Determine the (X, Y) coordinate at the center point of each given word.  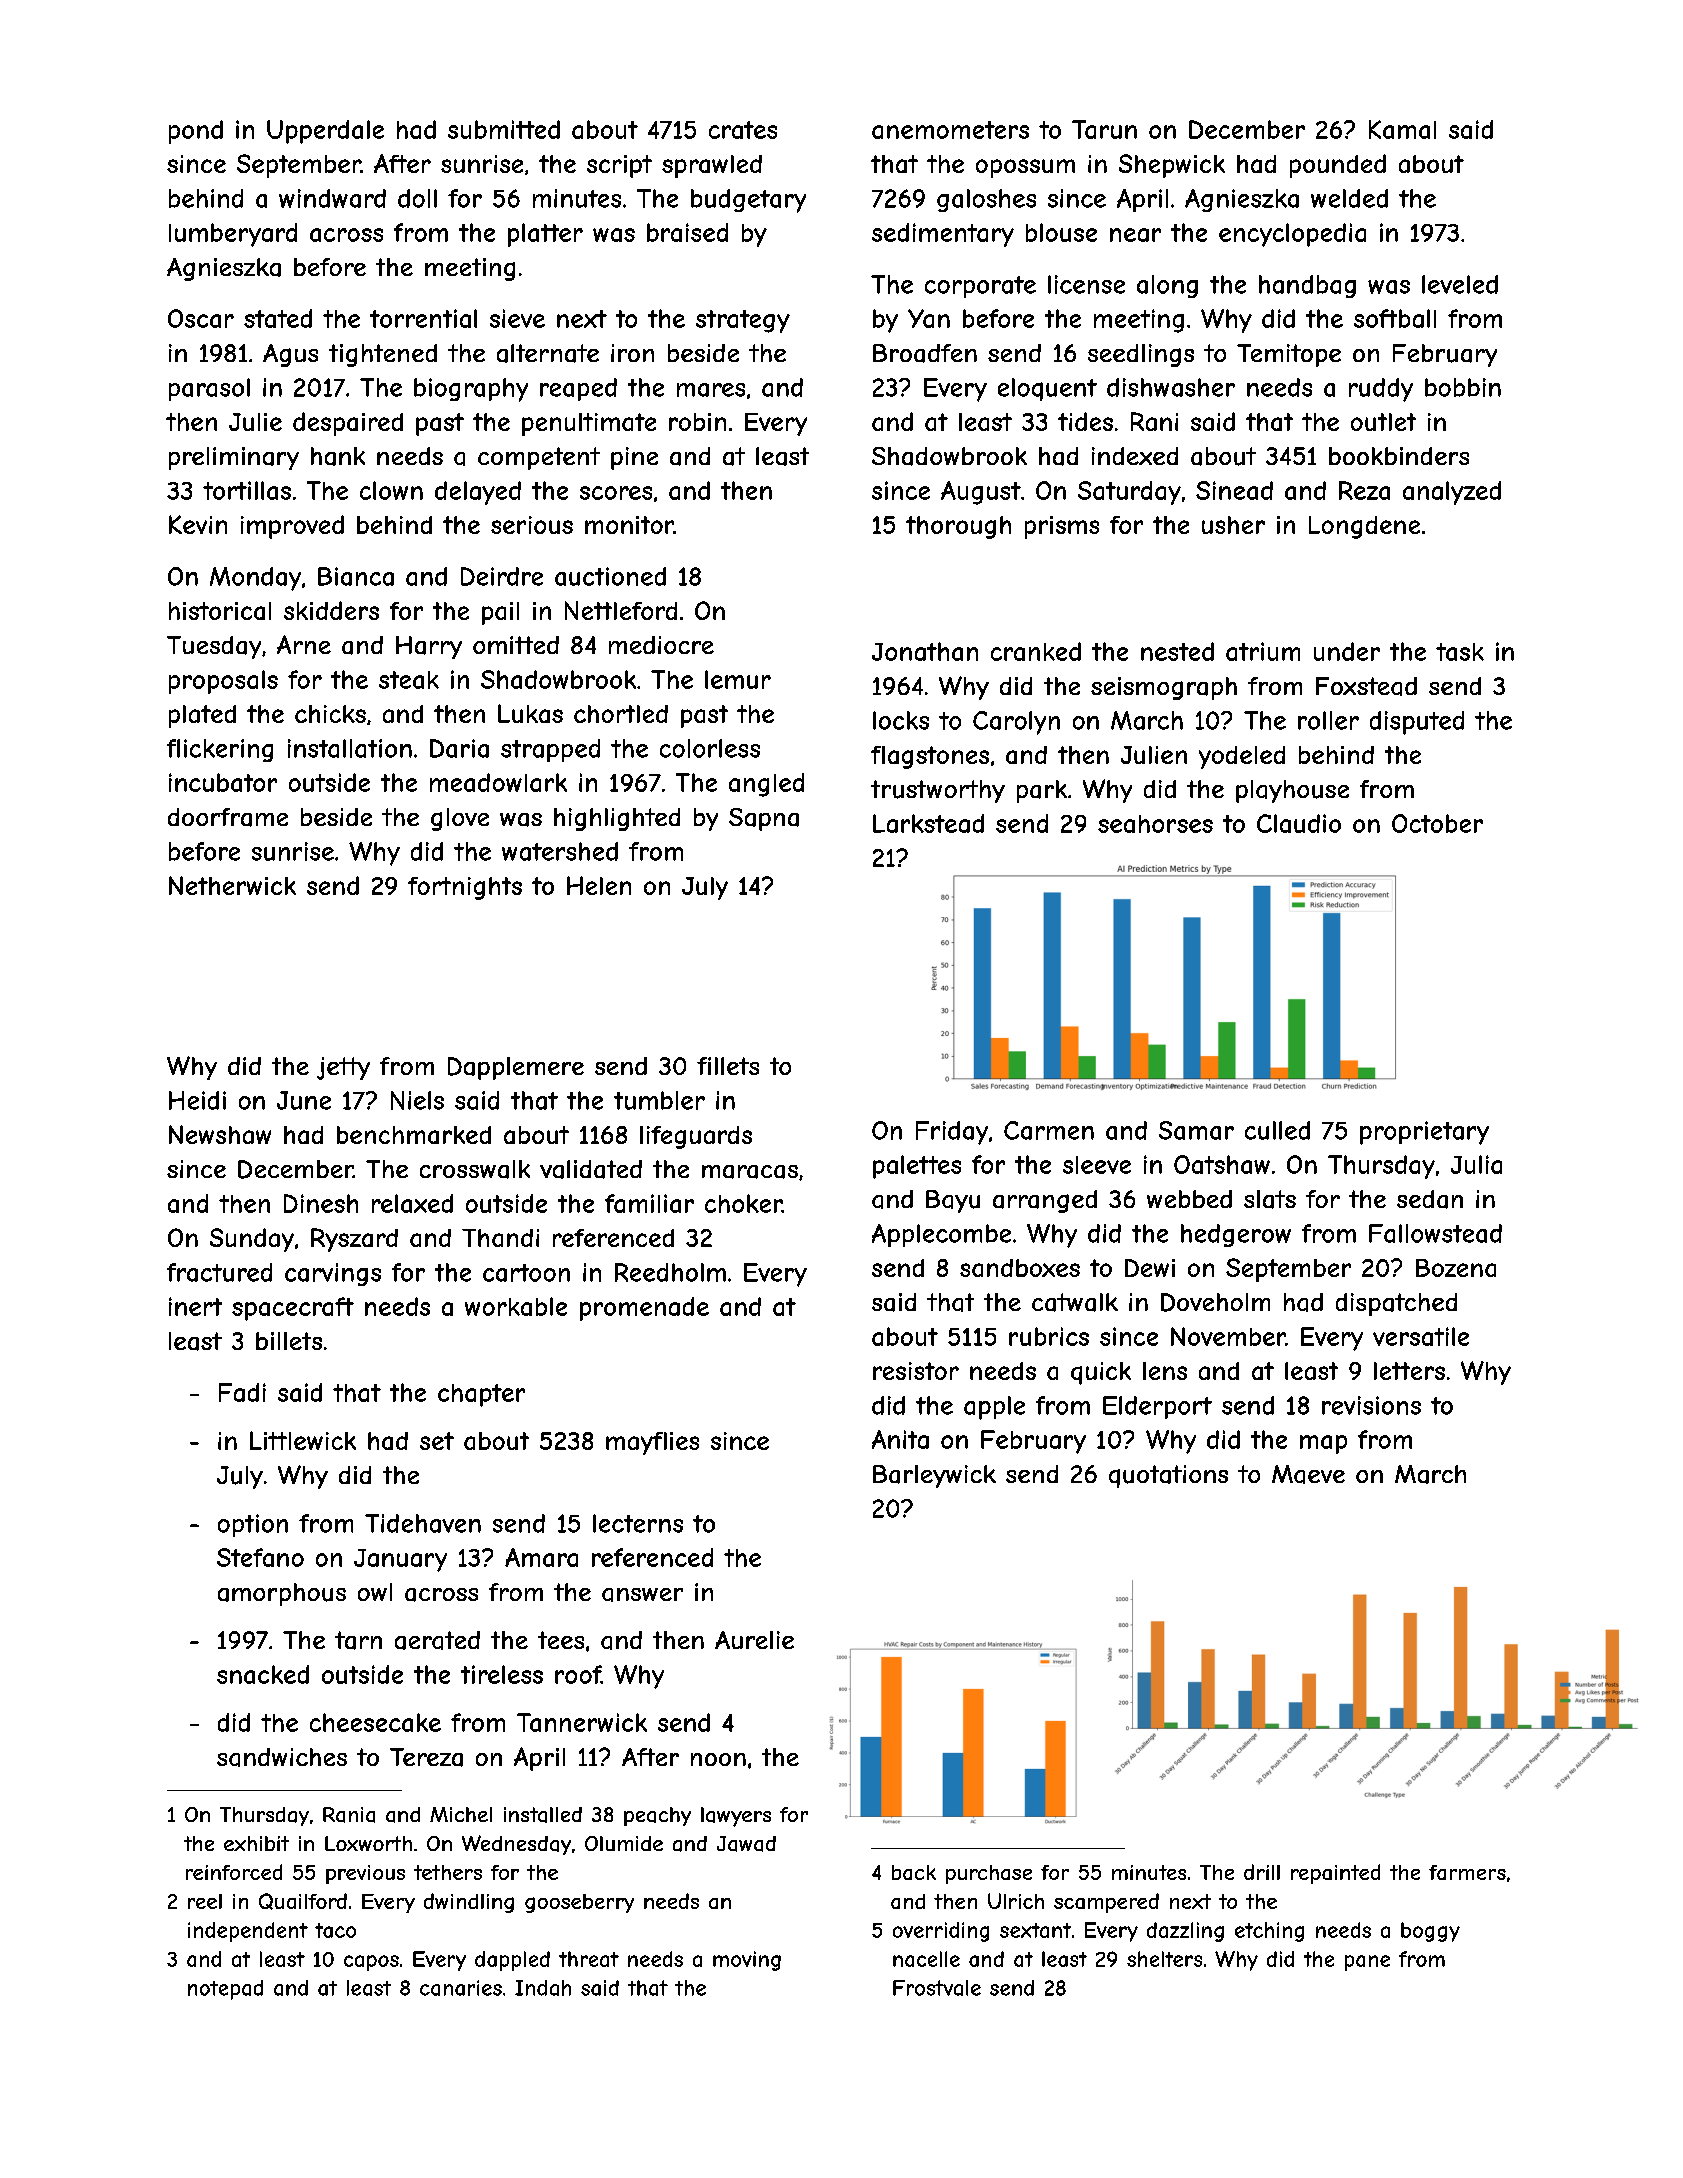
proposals (223, 682)
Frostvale (937, 1988)
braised (687, 232)
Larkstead (928, 823)
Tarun (1104, 129)
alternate (548, 353)
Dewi (1150, 1268)
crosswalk (475, 1169)
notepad (225, 1990)
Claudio (1299, 823)
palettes (917, 1167)
